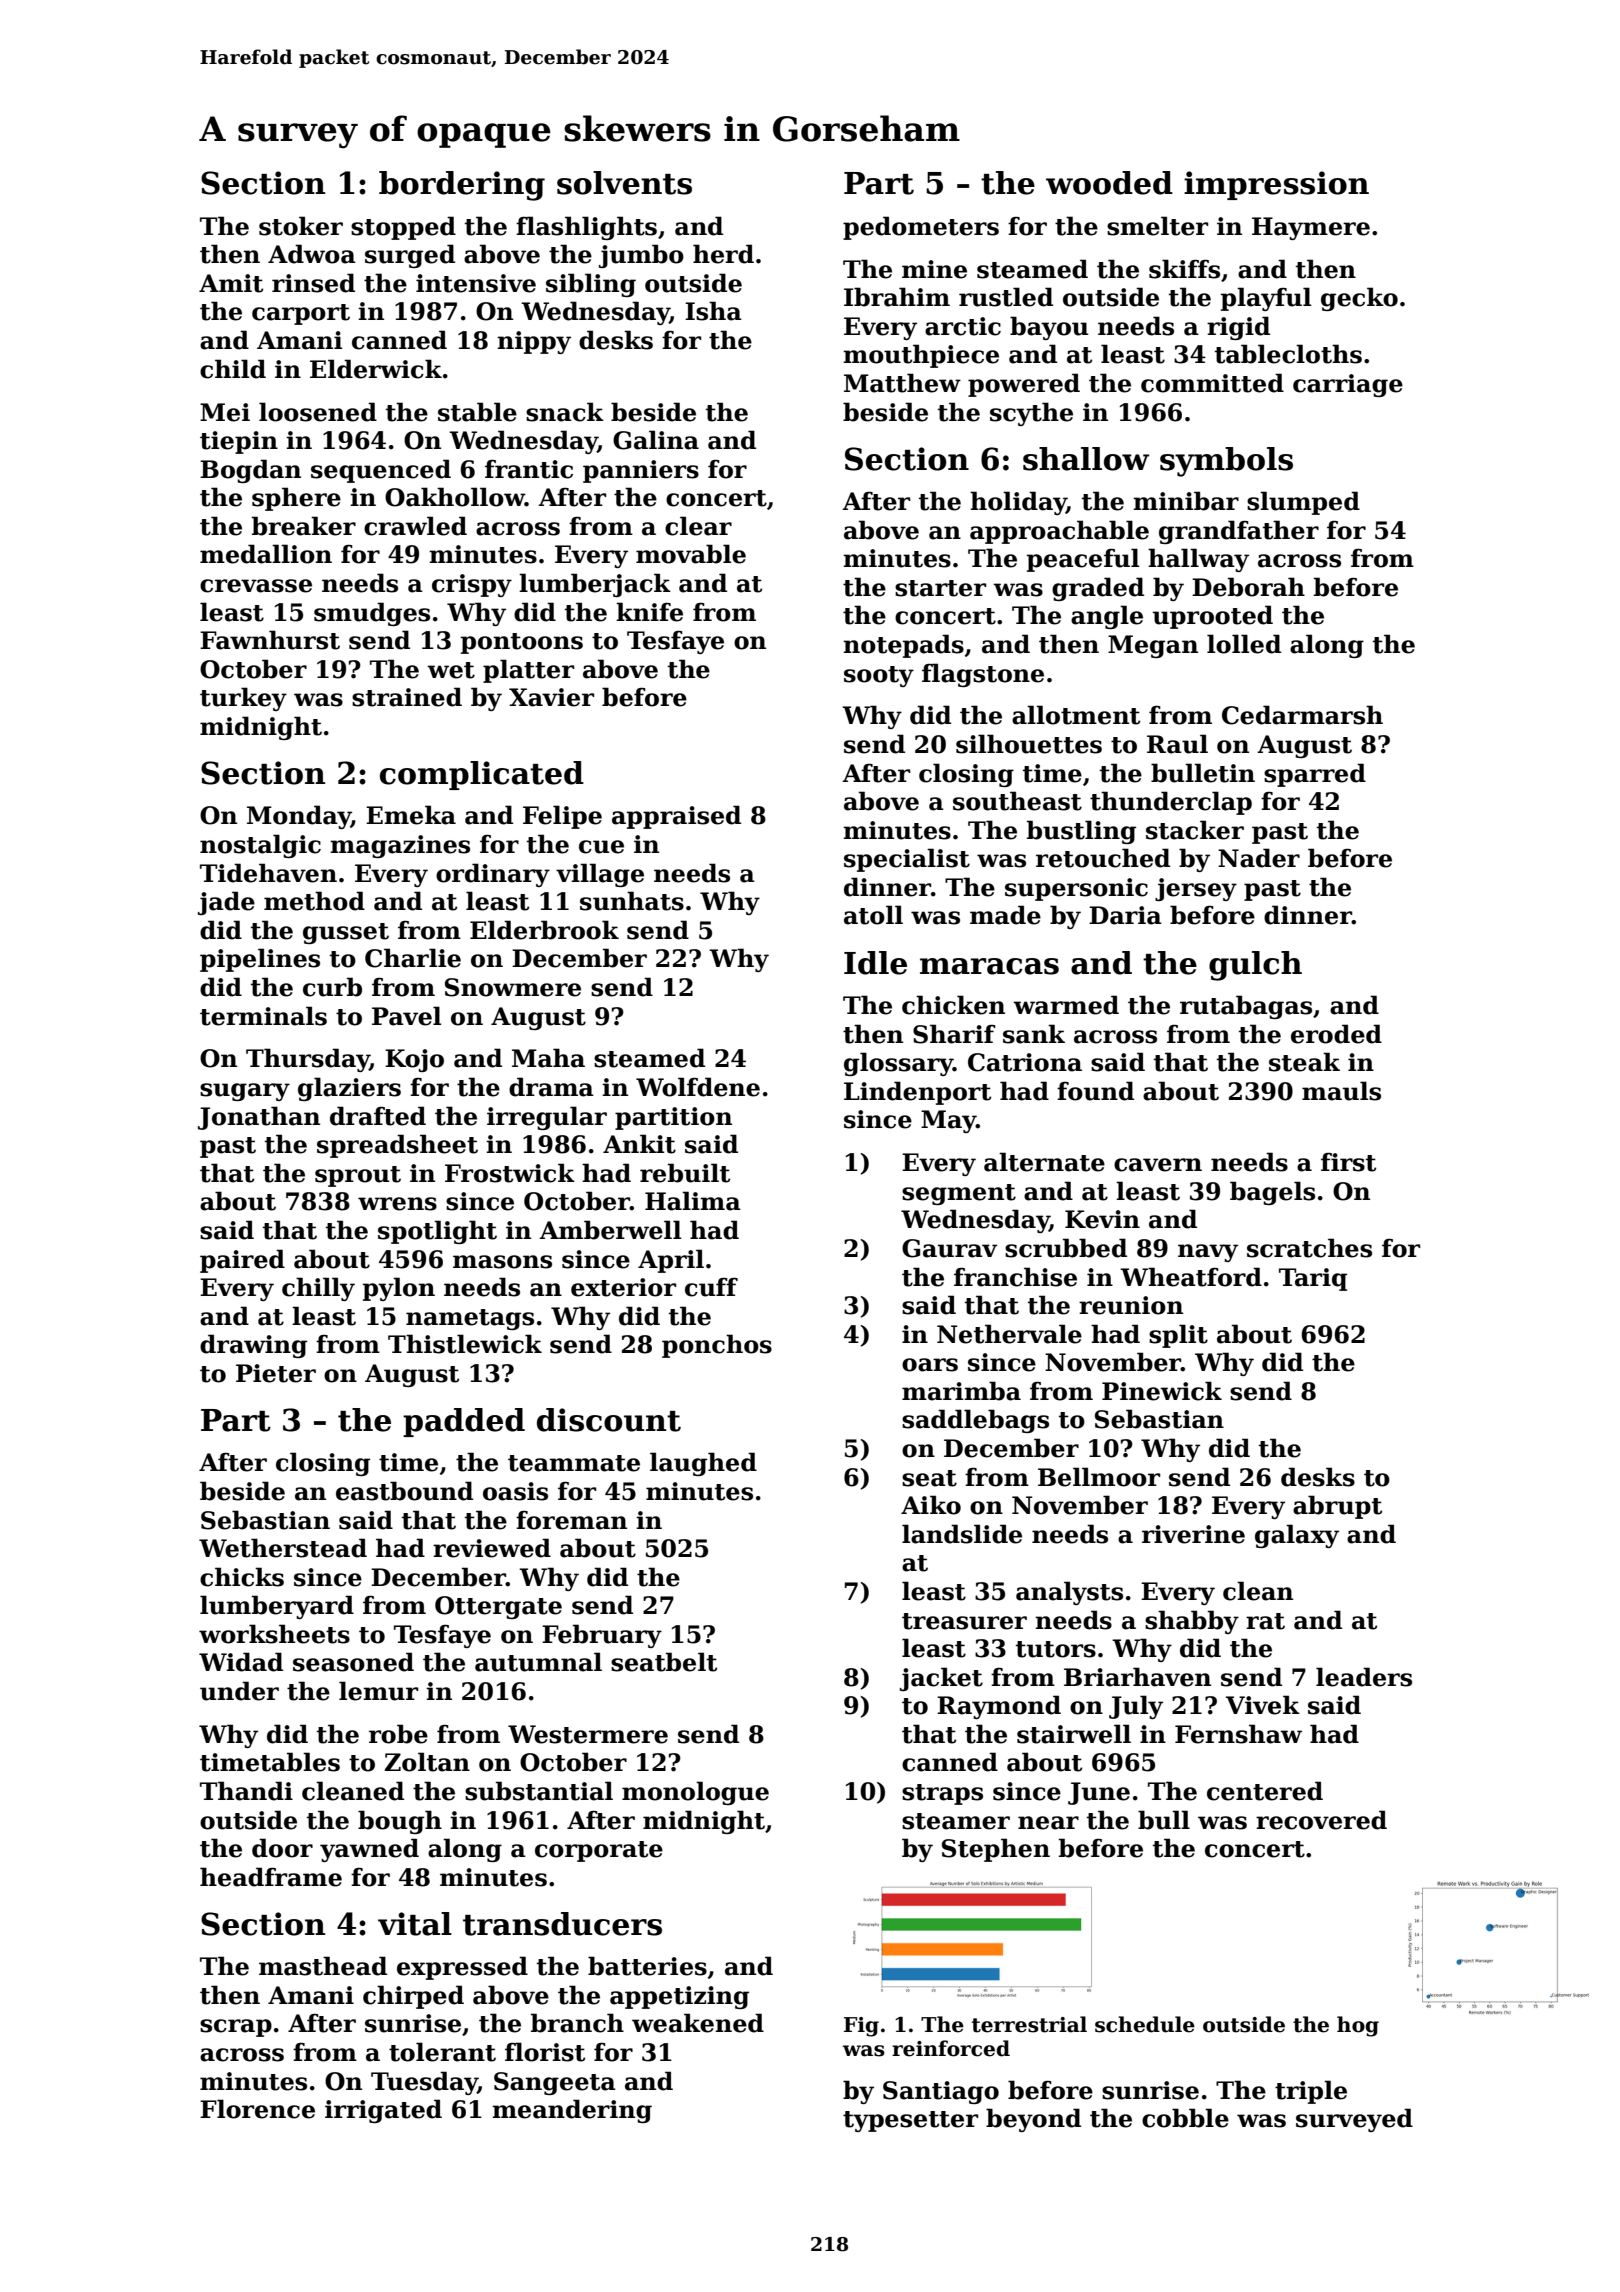 The image size is (1620, 2292). Describe the element at coordinates (1348, 385) in the screenshot. I see `carriage` at that location.
